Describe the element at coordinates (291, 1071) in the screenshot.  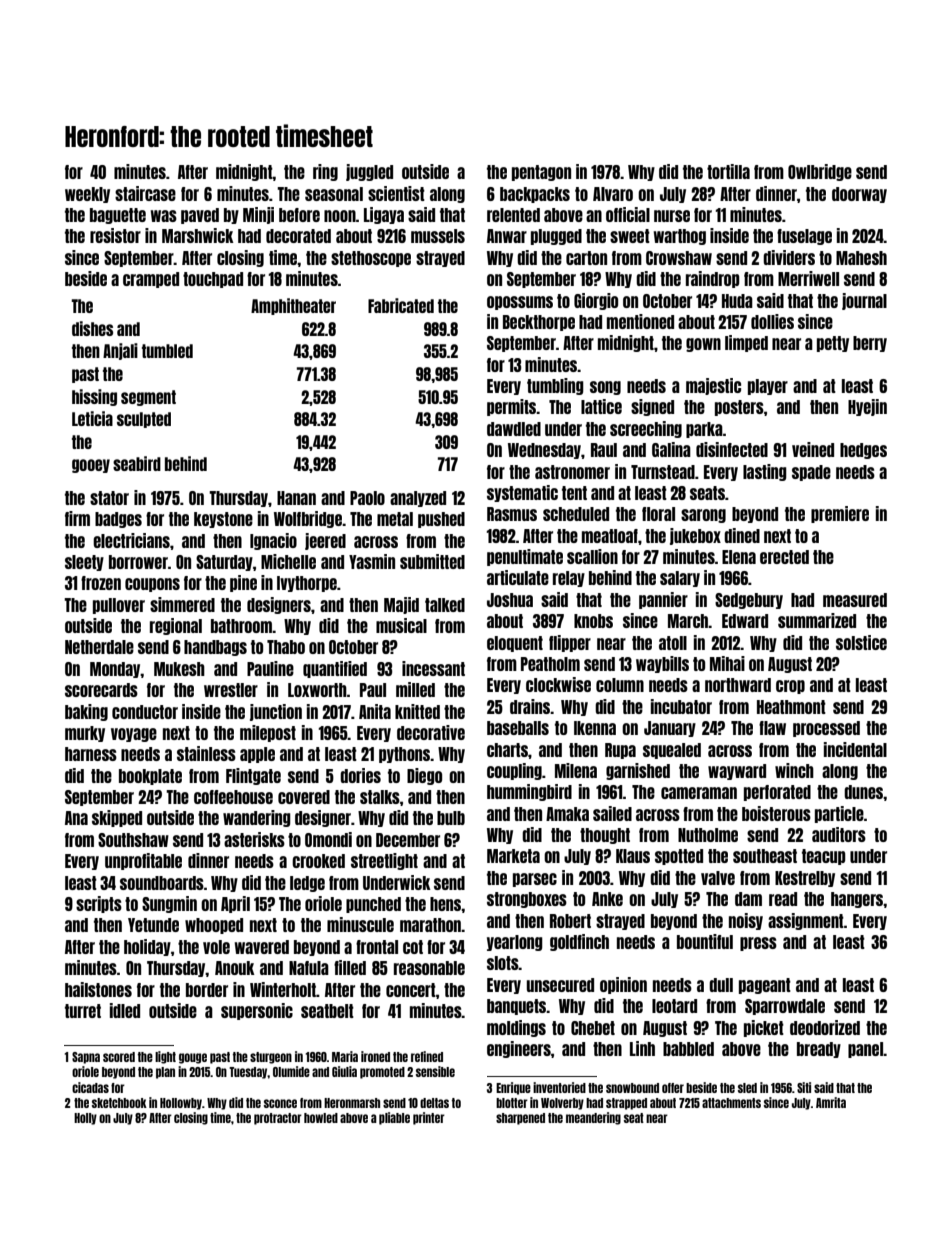
I see `Olumide` at that location.
